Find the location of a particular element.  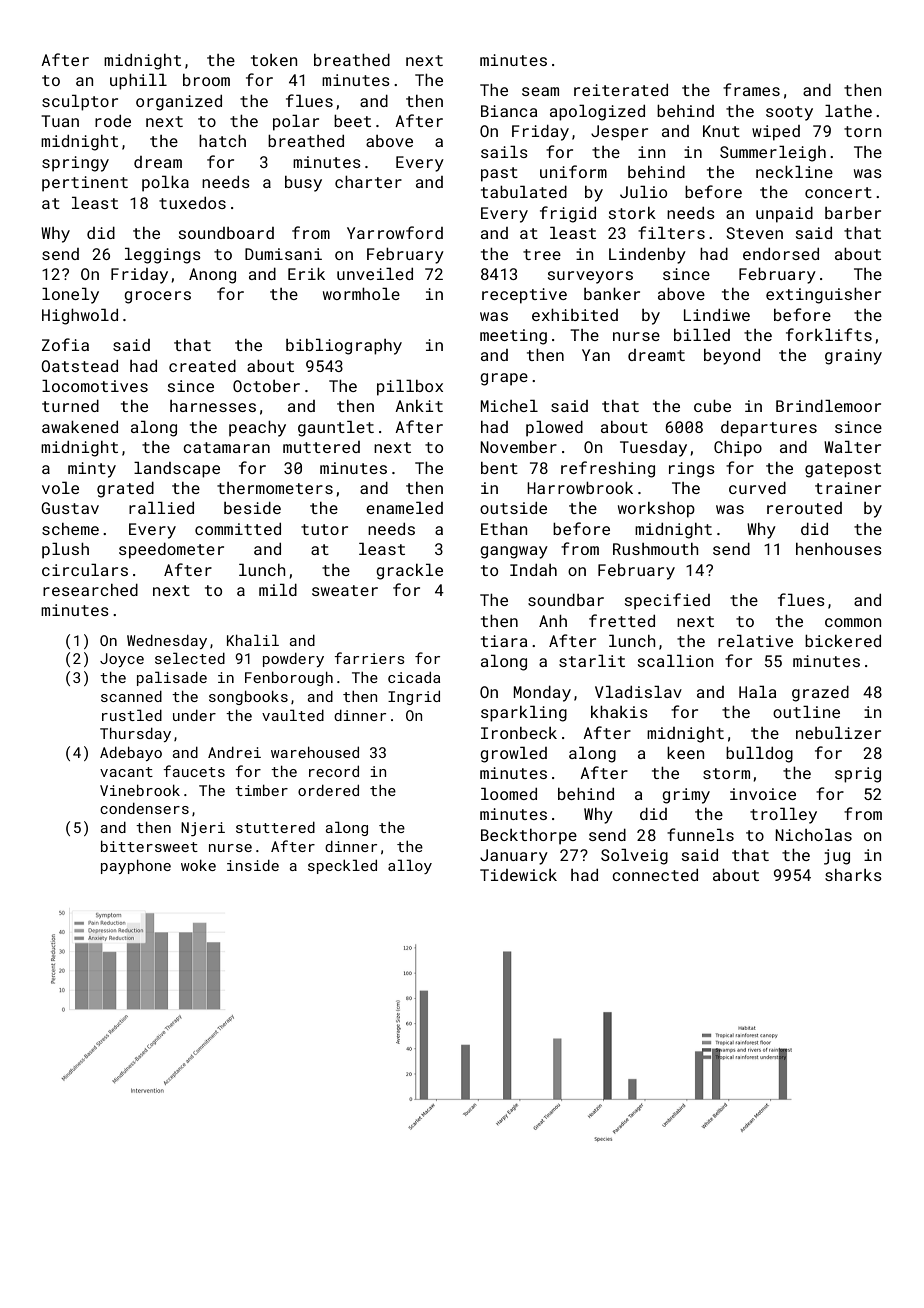

bibliography is located at coordinates (344, 346).
